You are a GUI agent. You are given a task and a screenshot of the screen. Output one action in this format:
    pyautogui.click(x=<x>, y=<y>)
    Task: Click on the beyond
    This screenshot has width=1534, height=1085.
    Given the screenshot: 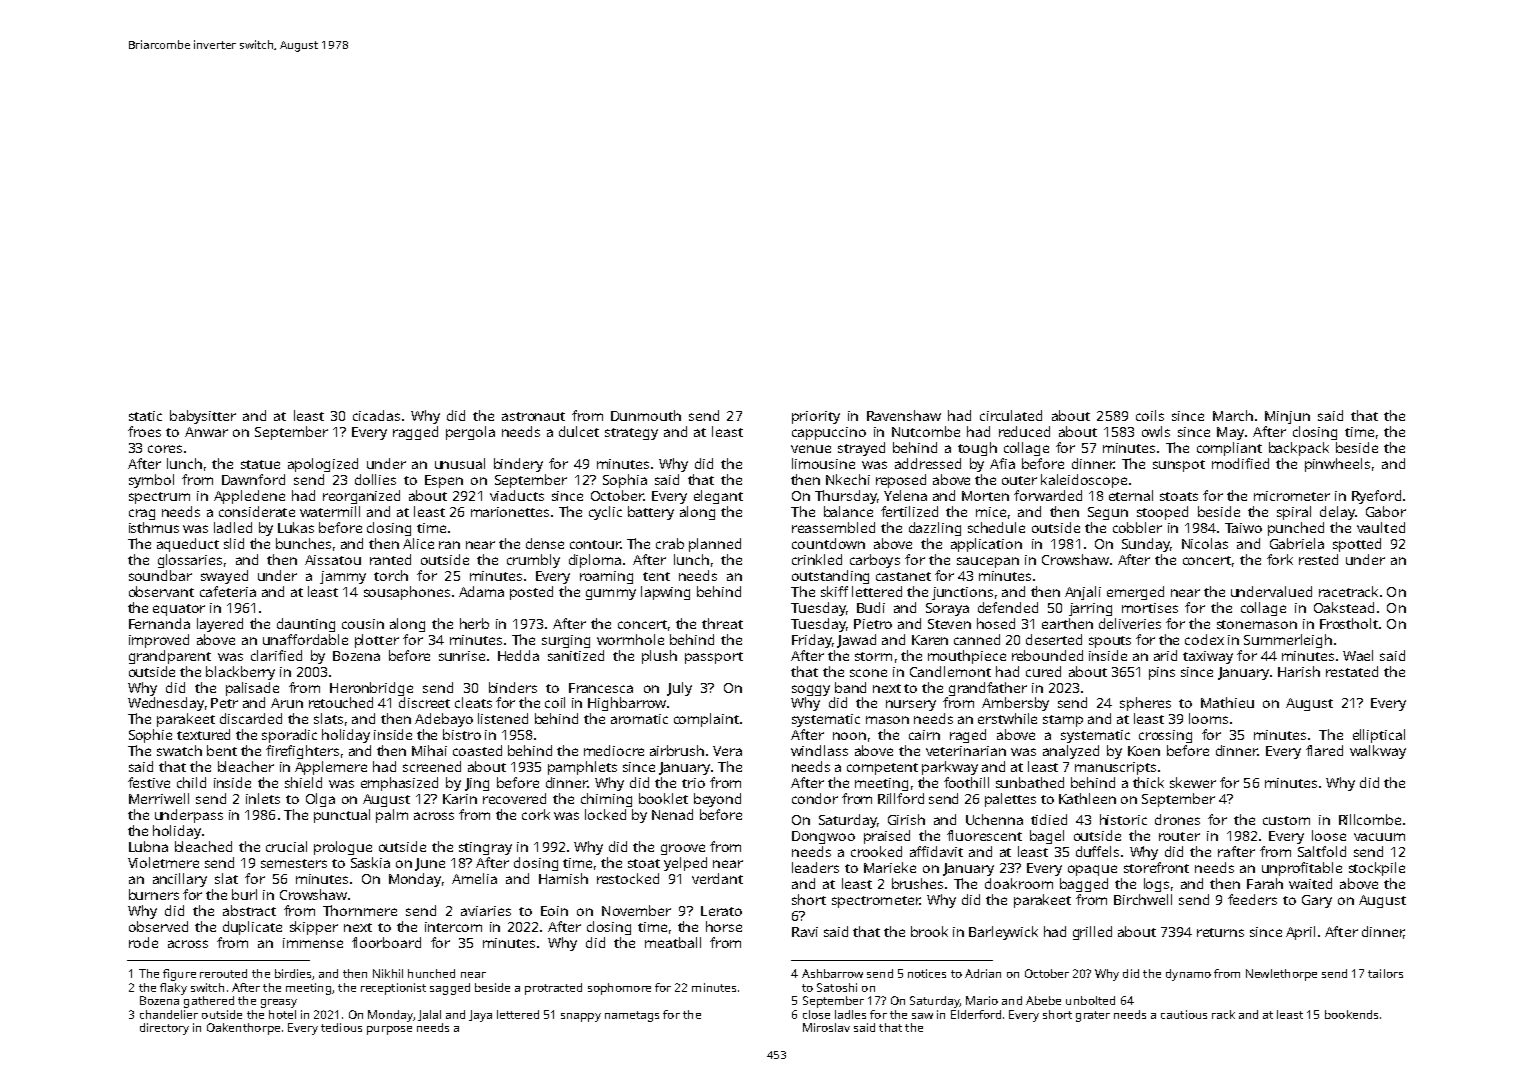 What is the action you would take?
    pyautogui.click(x=717, y=800)
